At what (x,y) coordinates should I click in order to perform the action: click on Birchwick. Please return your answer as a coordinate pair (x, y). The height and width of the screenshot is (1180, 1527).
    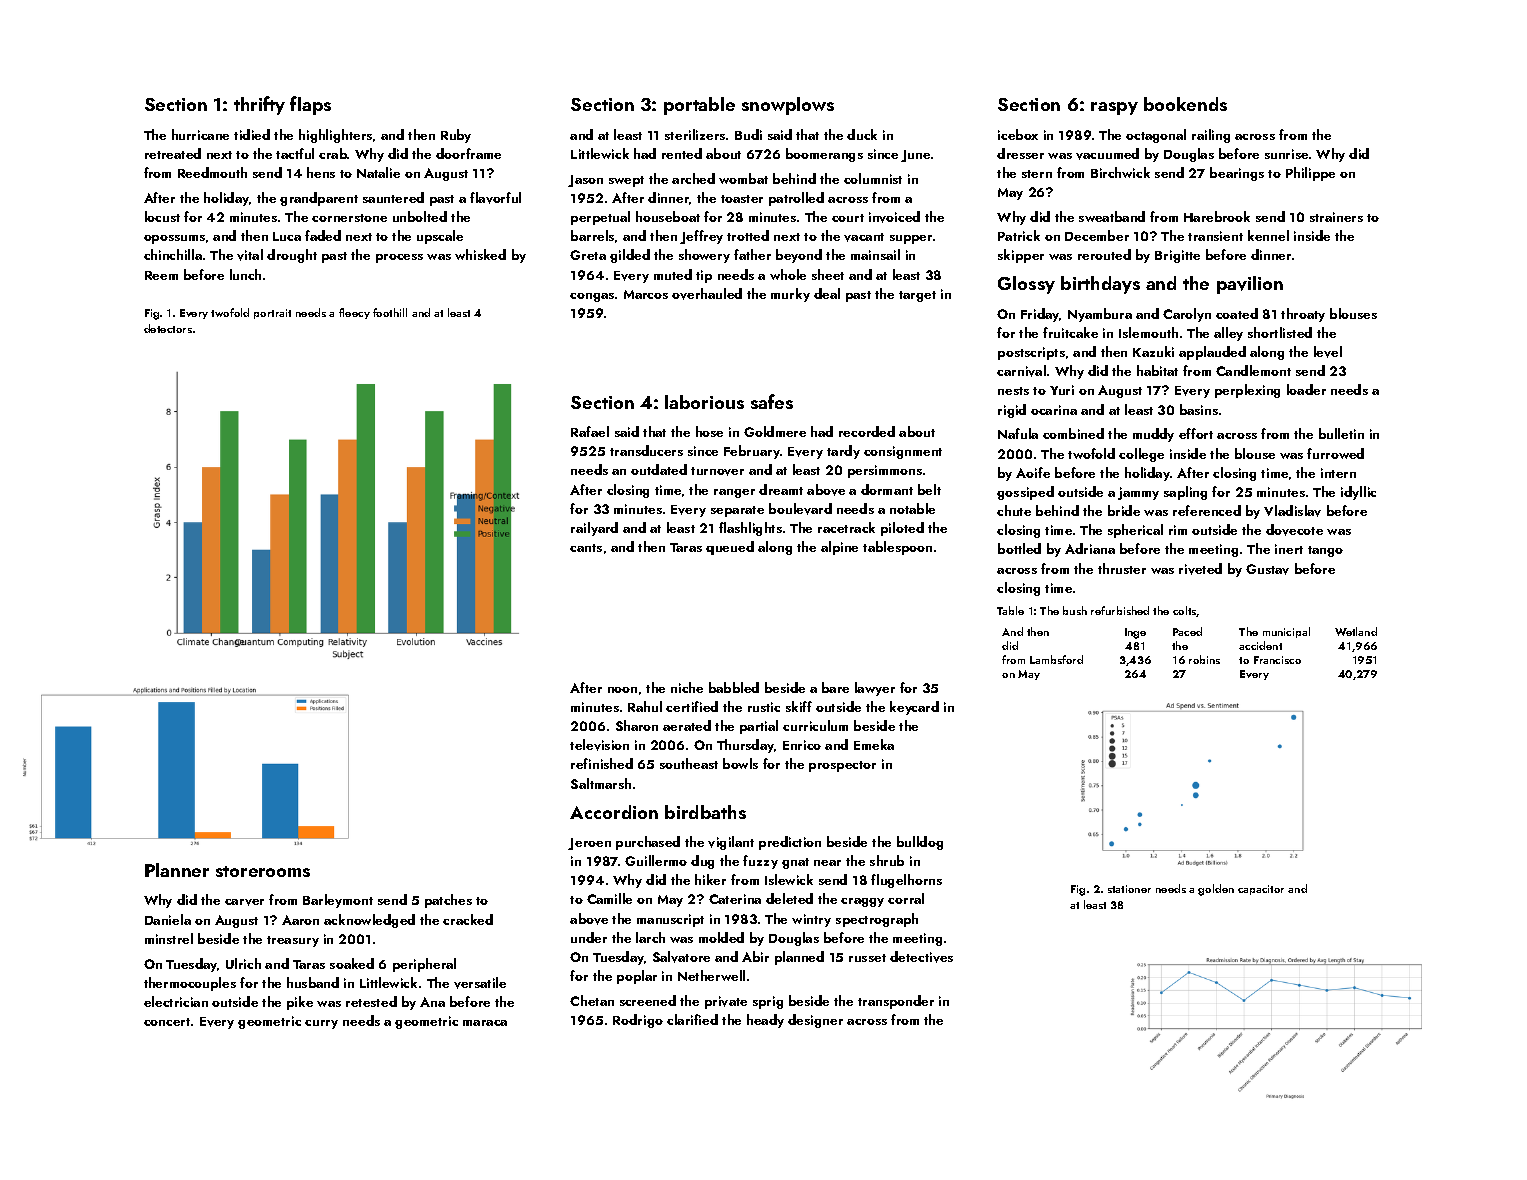
    Looking at the image, I should click on (1120, 172).
